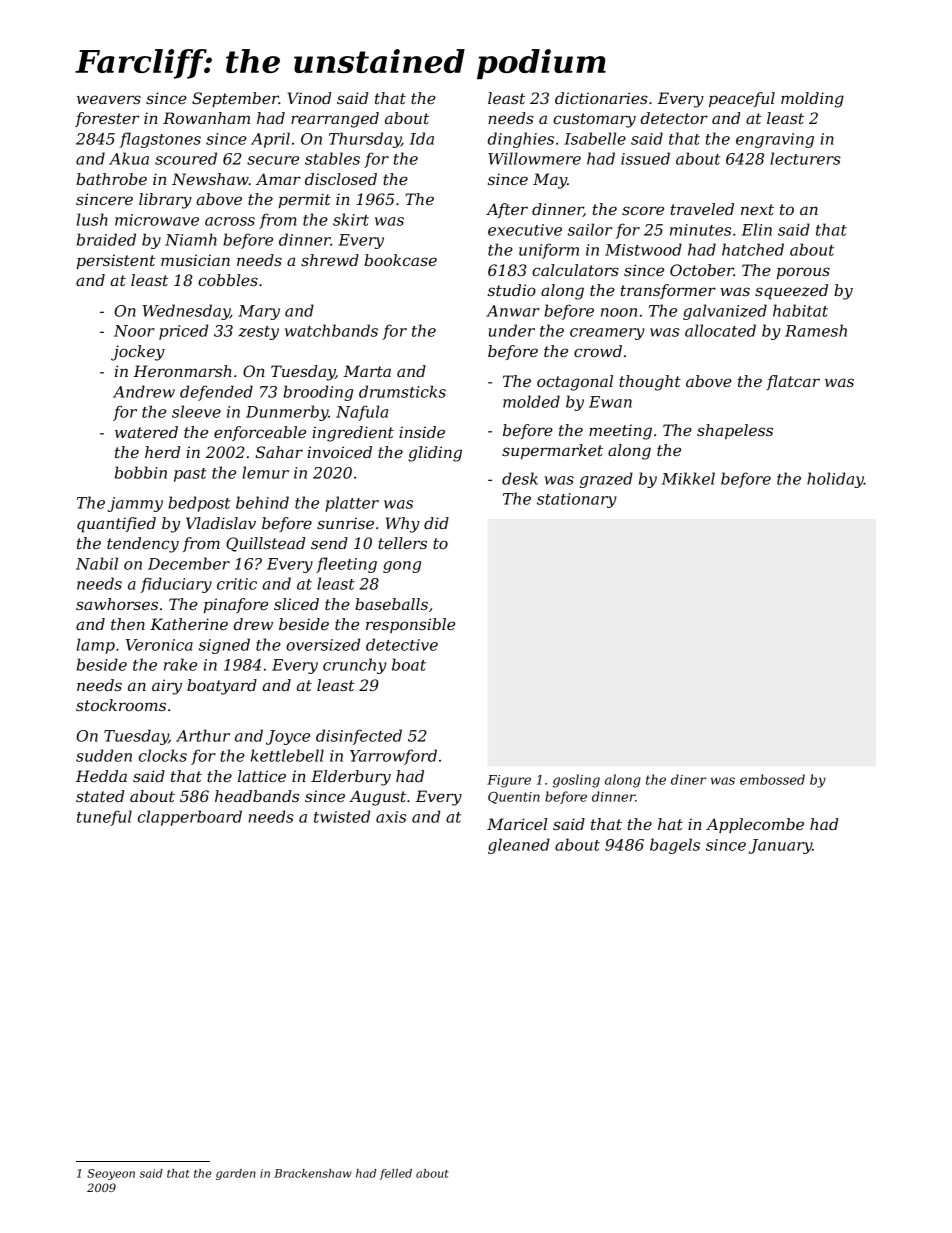 This document has width=952, height=1233. I want to click on Seoyeon, so click(111, 1174).
